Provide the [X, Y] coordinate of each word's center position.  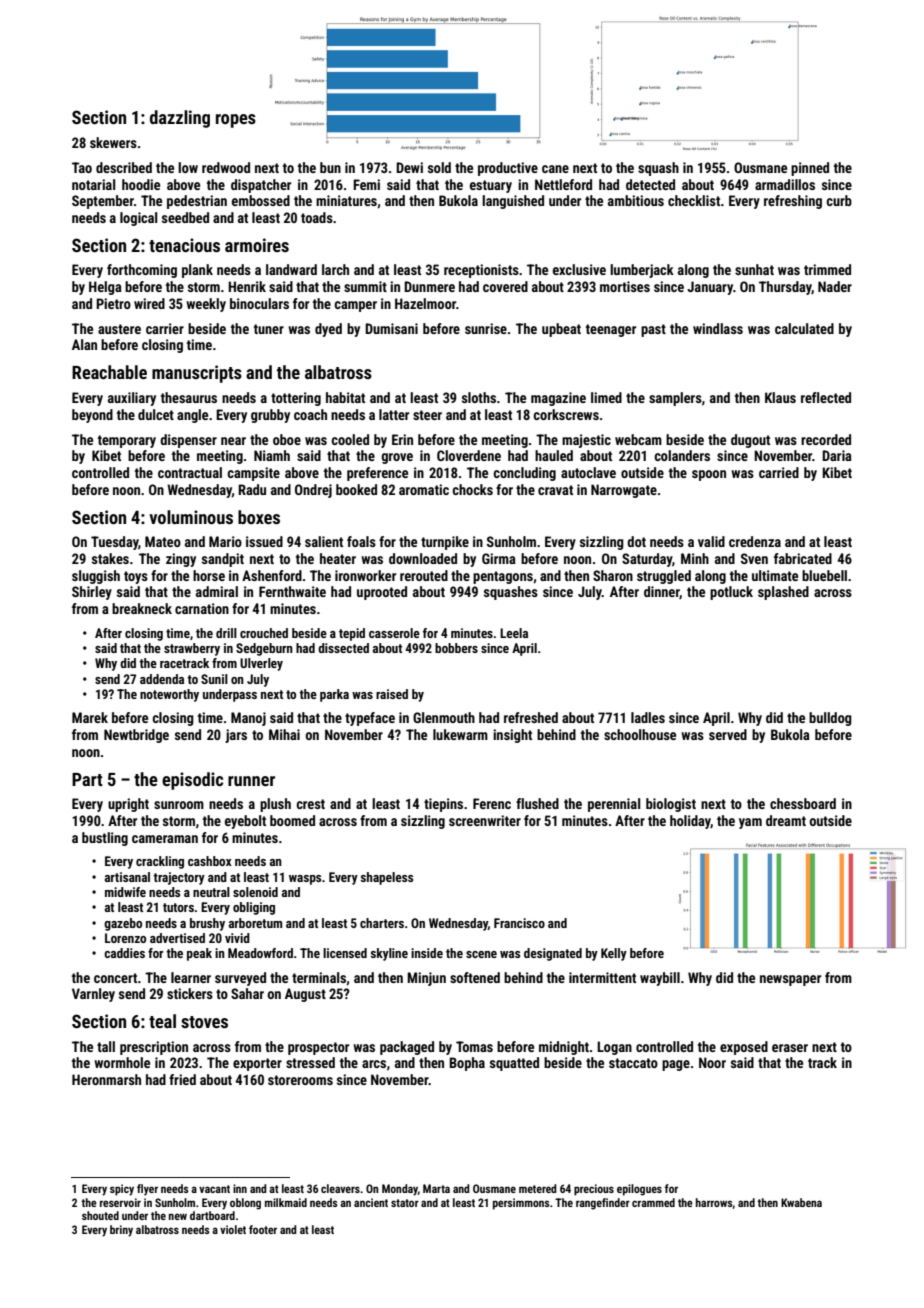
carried [779, 472]
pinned [810, 169]
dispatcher [261, 186]
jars [236, 736]
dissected [343, 648]
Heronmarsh [106, 1079]
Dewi [409, 167]
